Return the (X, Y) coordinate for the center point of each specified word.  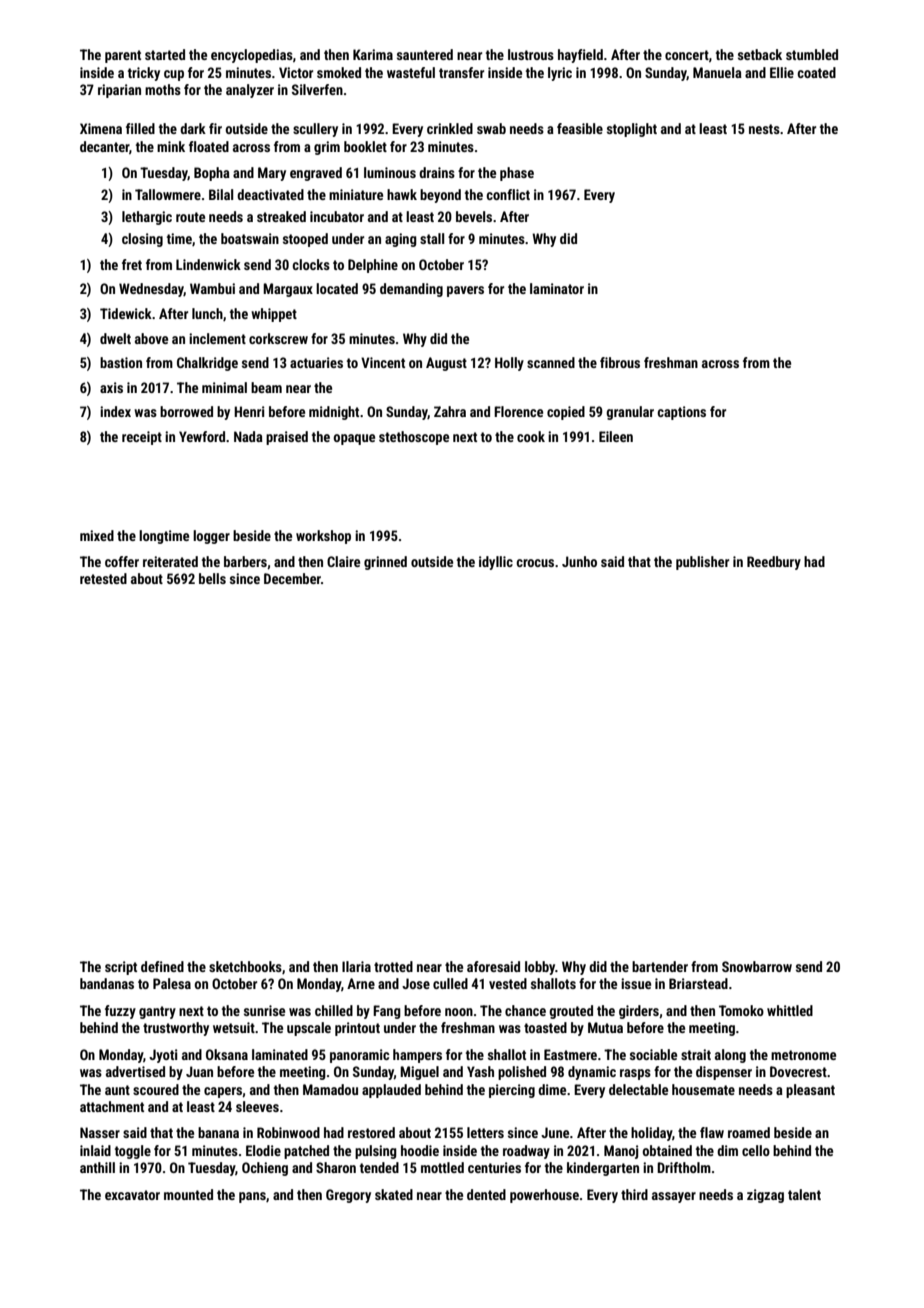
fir (215, 128)
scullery (315, 130)
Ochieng (265, 1169)
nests (764, 129)
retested (103, 578)
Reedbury (774, 563)
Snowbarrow (757, 966)
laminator (557, 288)
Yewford (202, 436)
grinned (385, 563)
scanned (551, 362)
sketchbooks (245, 966)
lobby (540, 968)
